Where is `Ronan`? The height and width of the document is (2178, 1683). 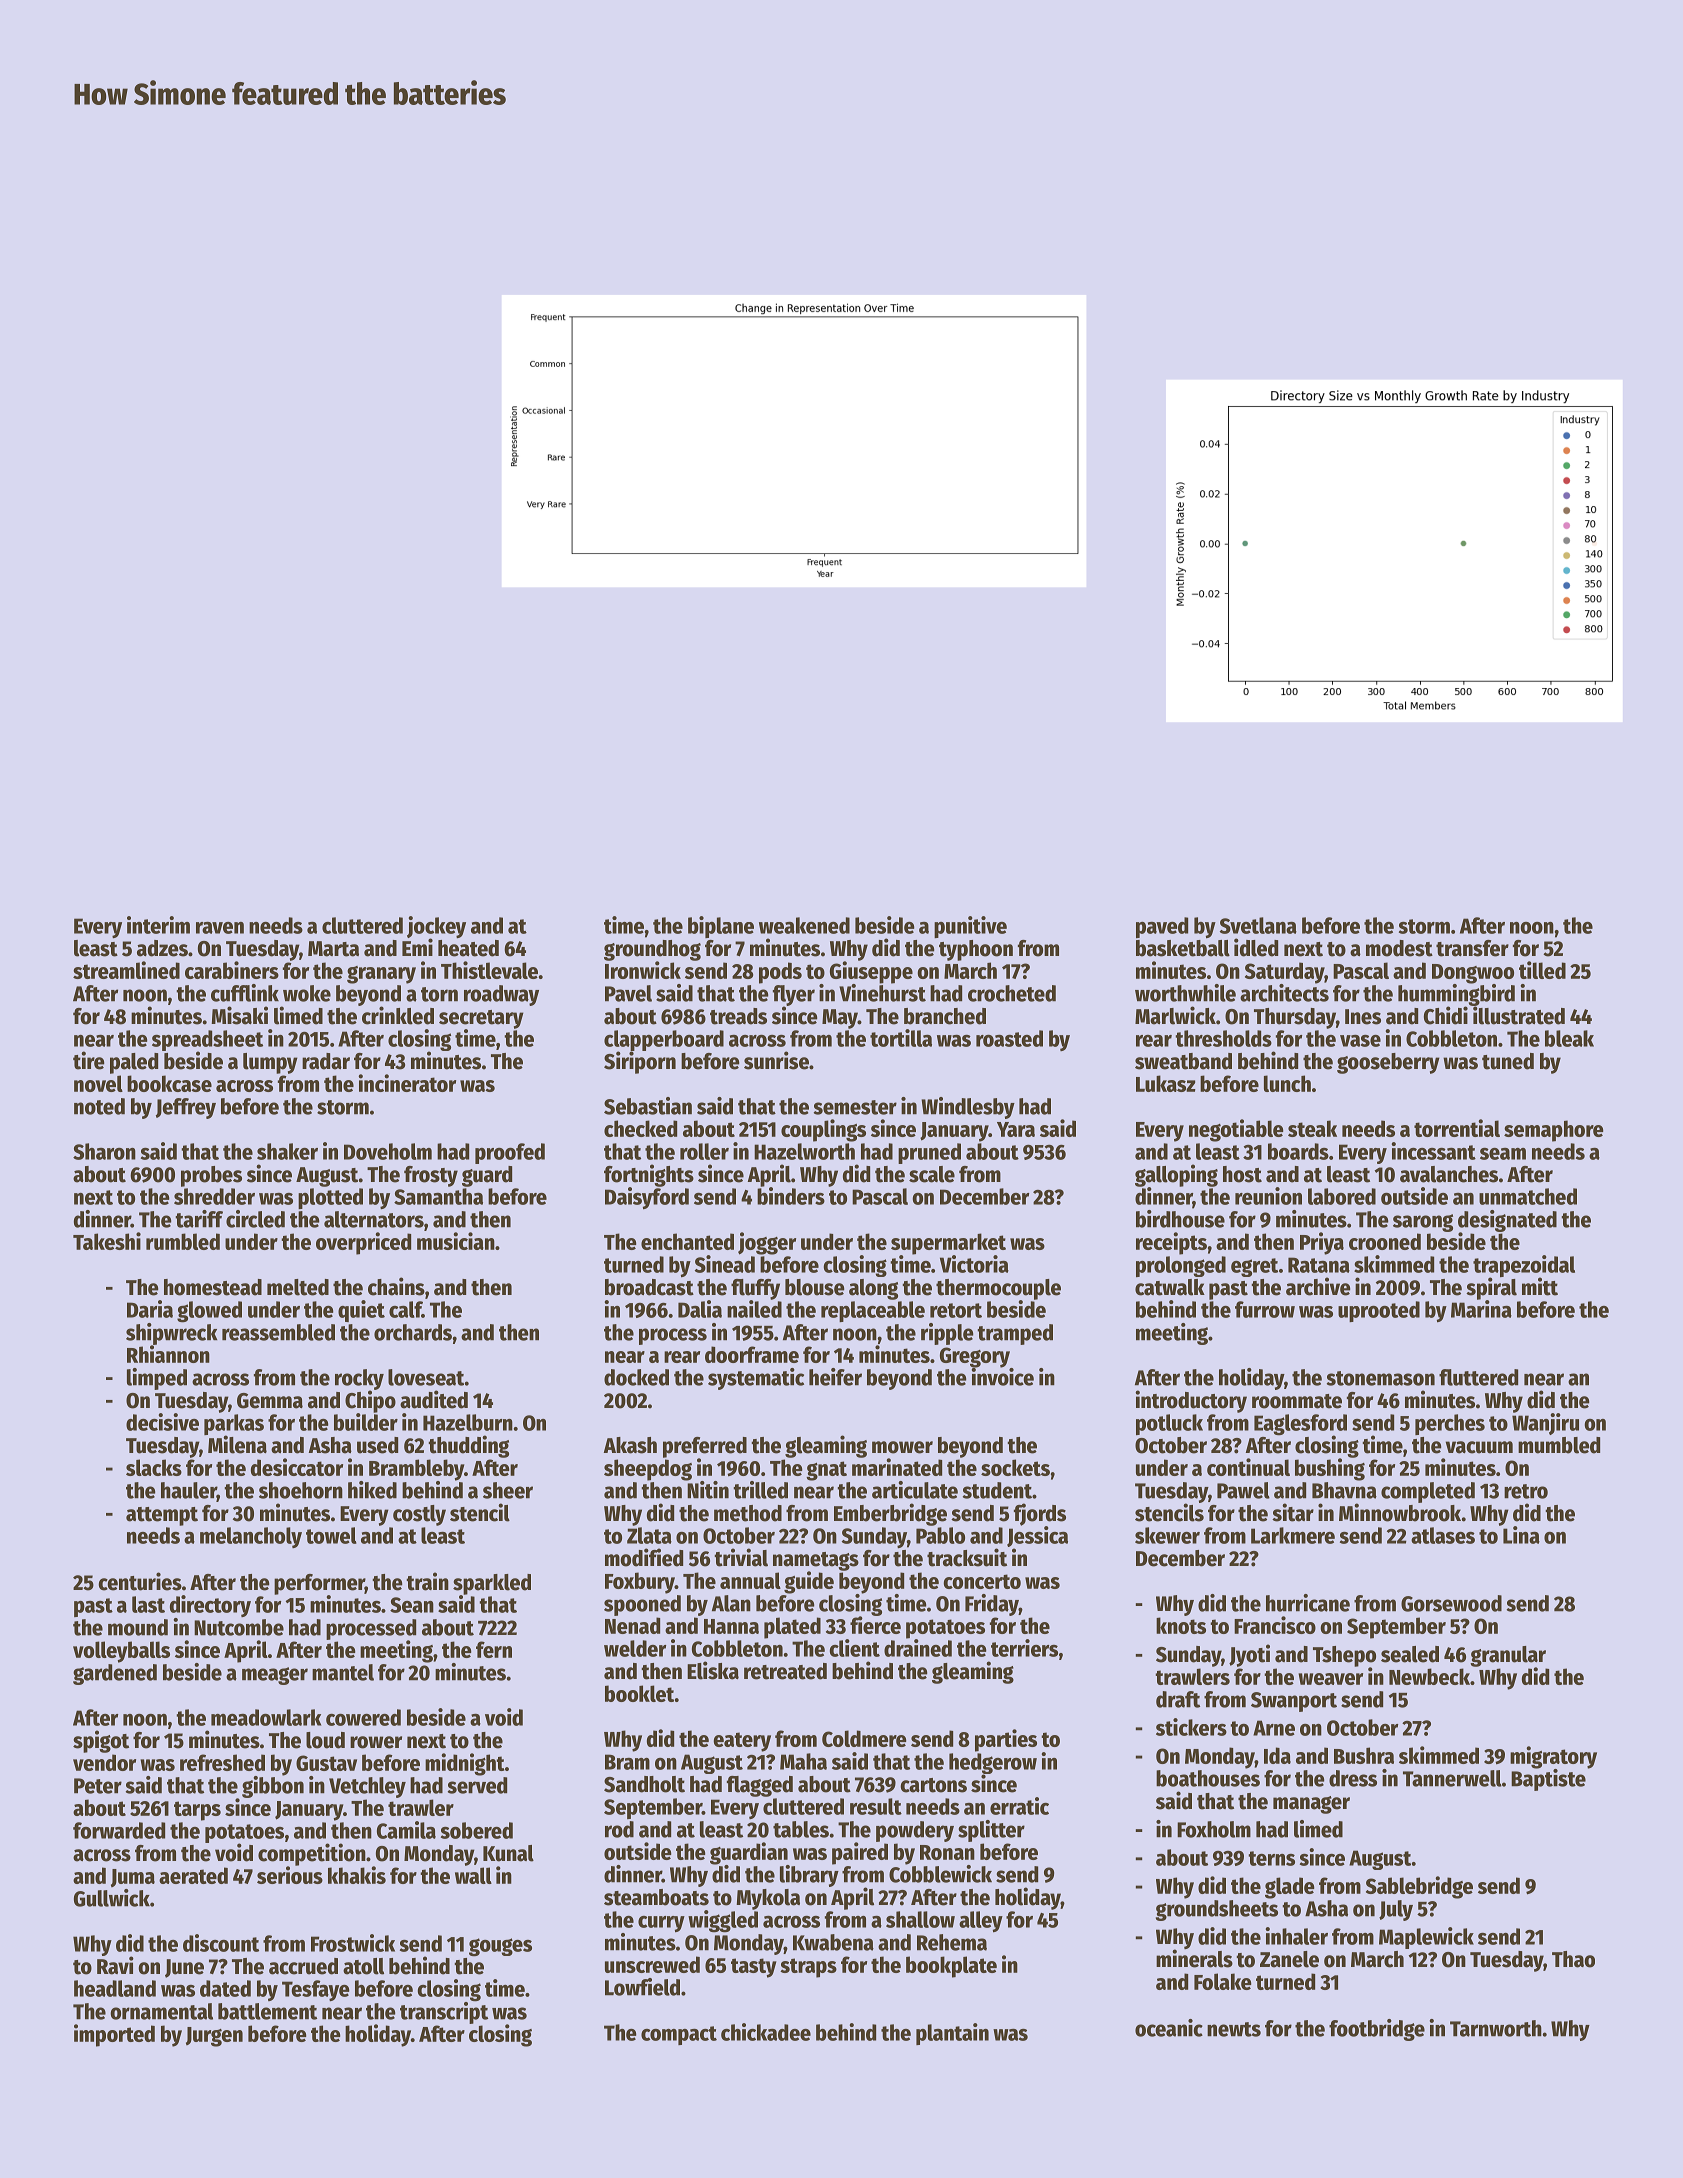 Ronan is located at coordinates (947, 1852).
